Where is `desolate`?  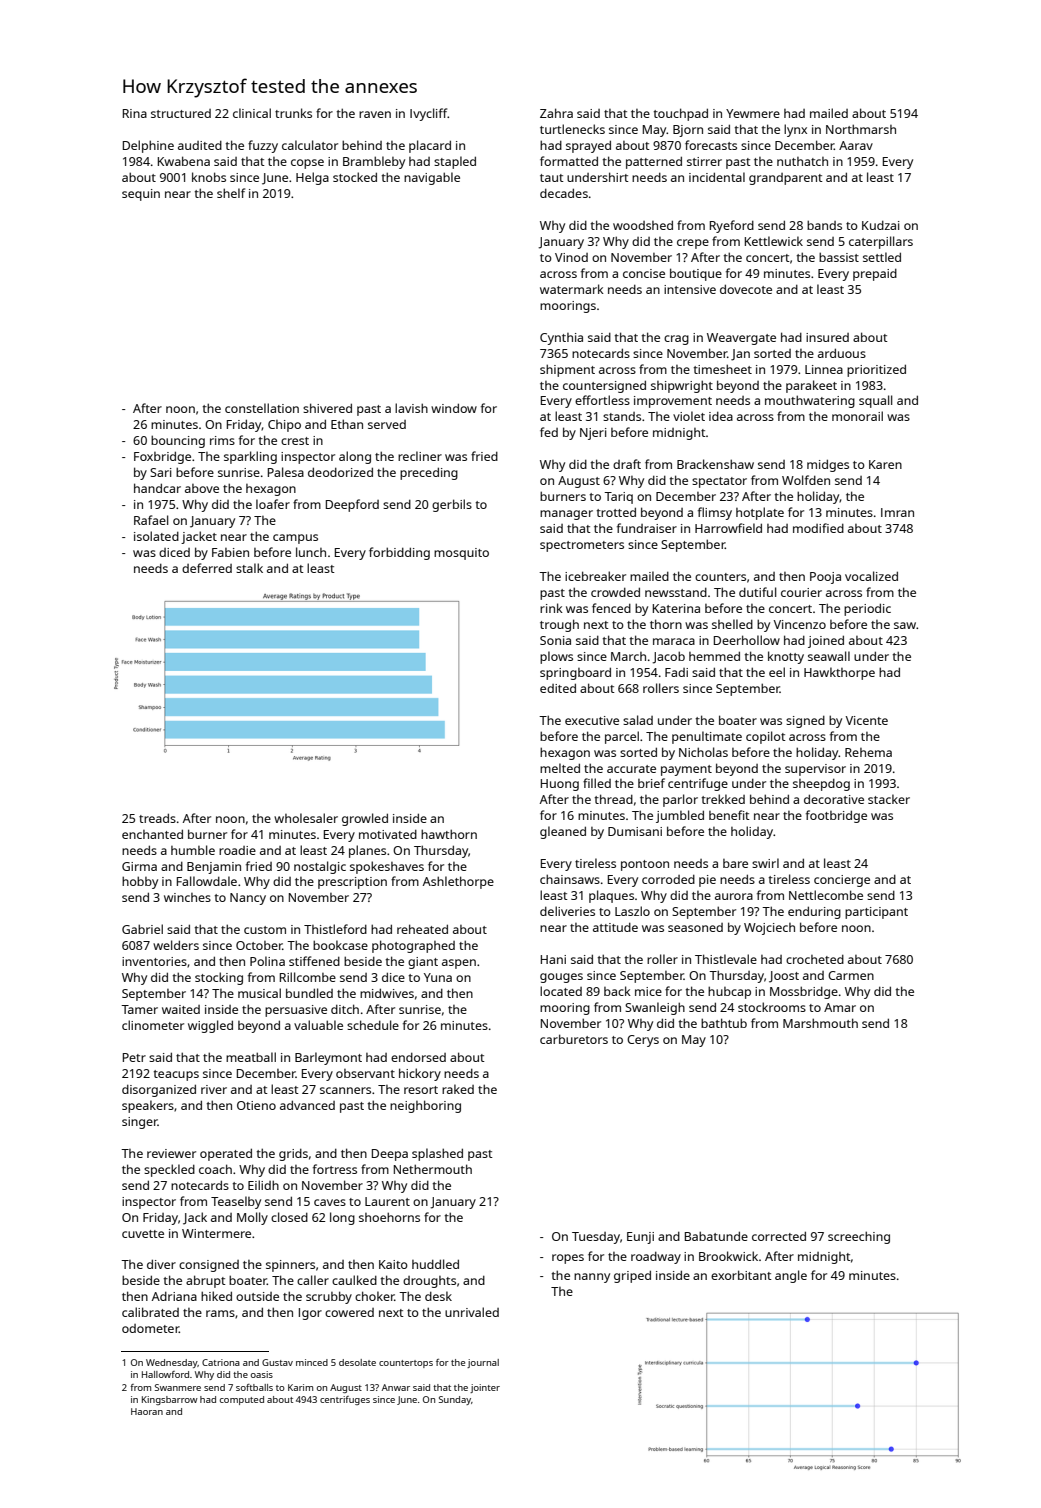 desolate is located at coordinates (357, 1362).
